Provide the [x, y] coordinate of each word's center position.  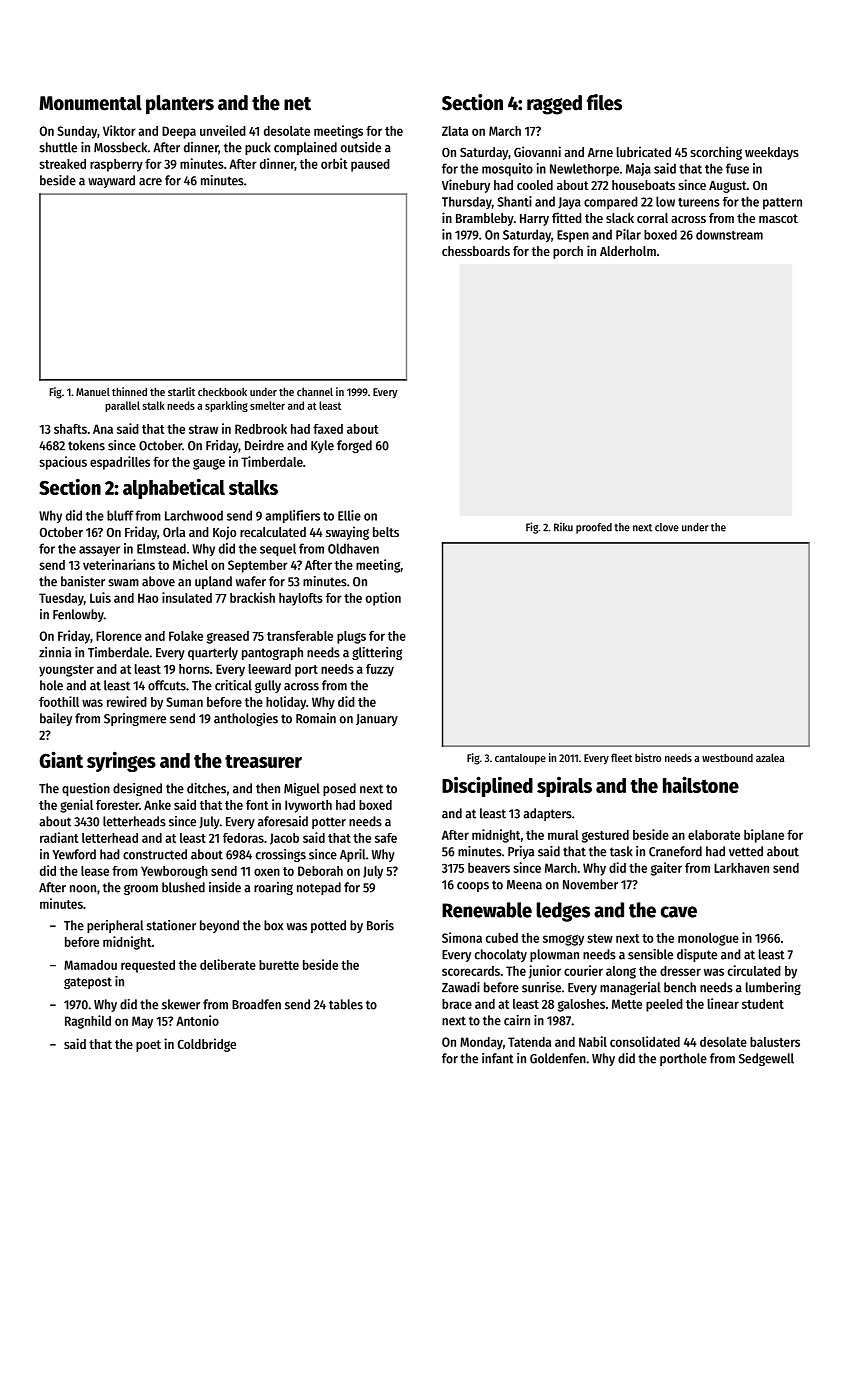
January [377, 720]
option [383, 599]
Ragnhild [88, 1022]
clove [667, 527]
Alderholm [628, 251]
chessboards [476, 251]
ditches [206, 788]
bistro [648, 757]
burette [279, 965]
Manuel [93, 391]
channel [315, 391]
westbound [727, 757]
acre [150, 182]
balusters [775, 1042]
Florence [119, 636]
